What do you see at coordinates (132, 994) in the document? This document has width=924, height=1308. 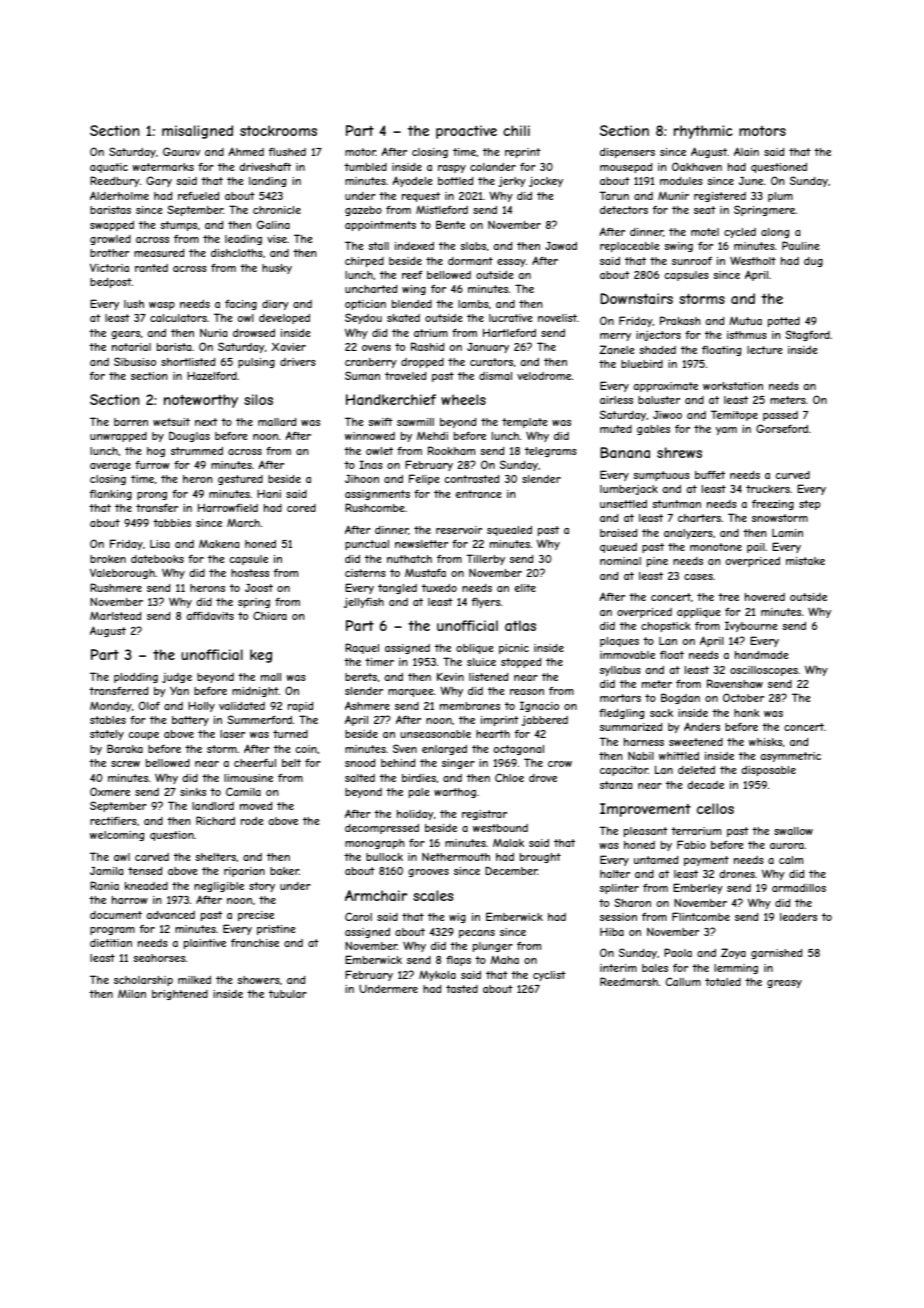 I see `Milan` at bounding box center [132, 994].
